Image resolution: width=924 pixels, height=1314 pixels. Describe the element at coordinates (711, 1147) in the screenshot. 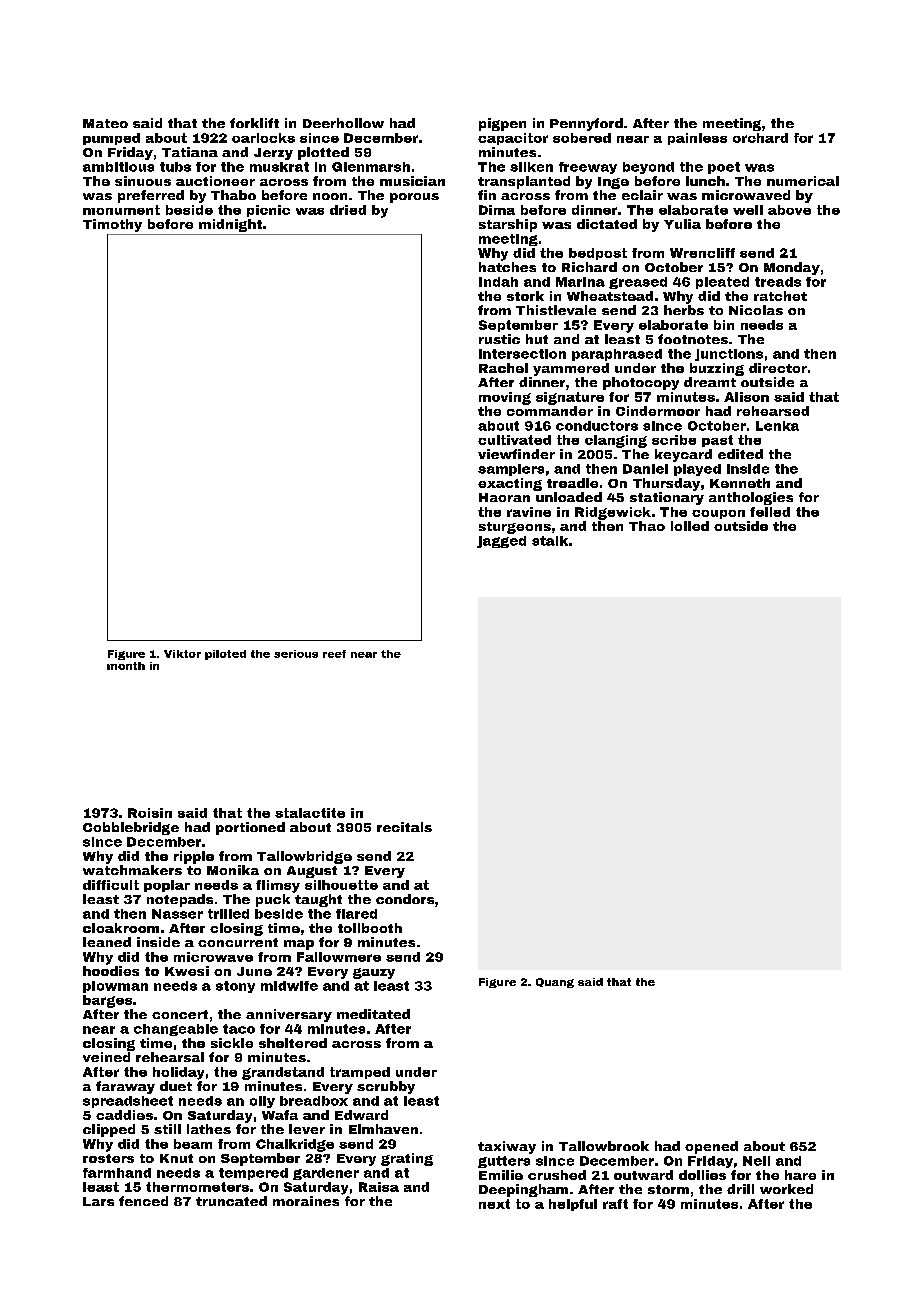

I see `opened` at that location.
